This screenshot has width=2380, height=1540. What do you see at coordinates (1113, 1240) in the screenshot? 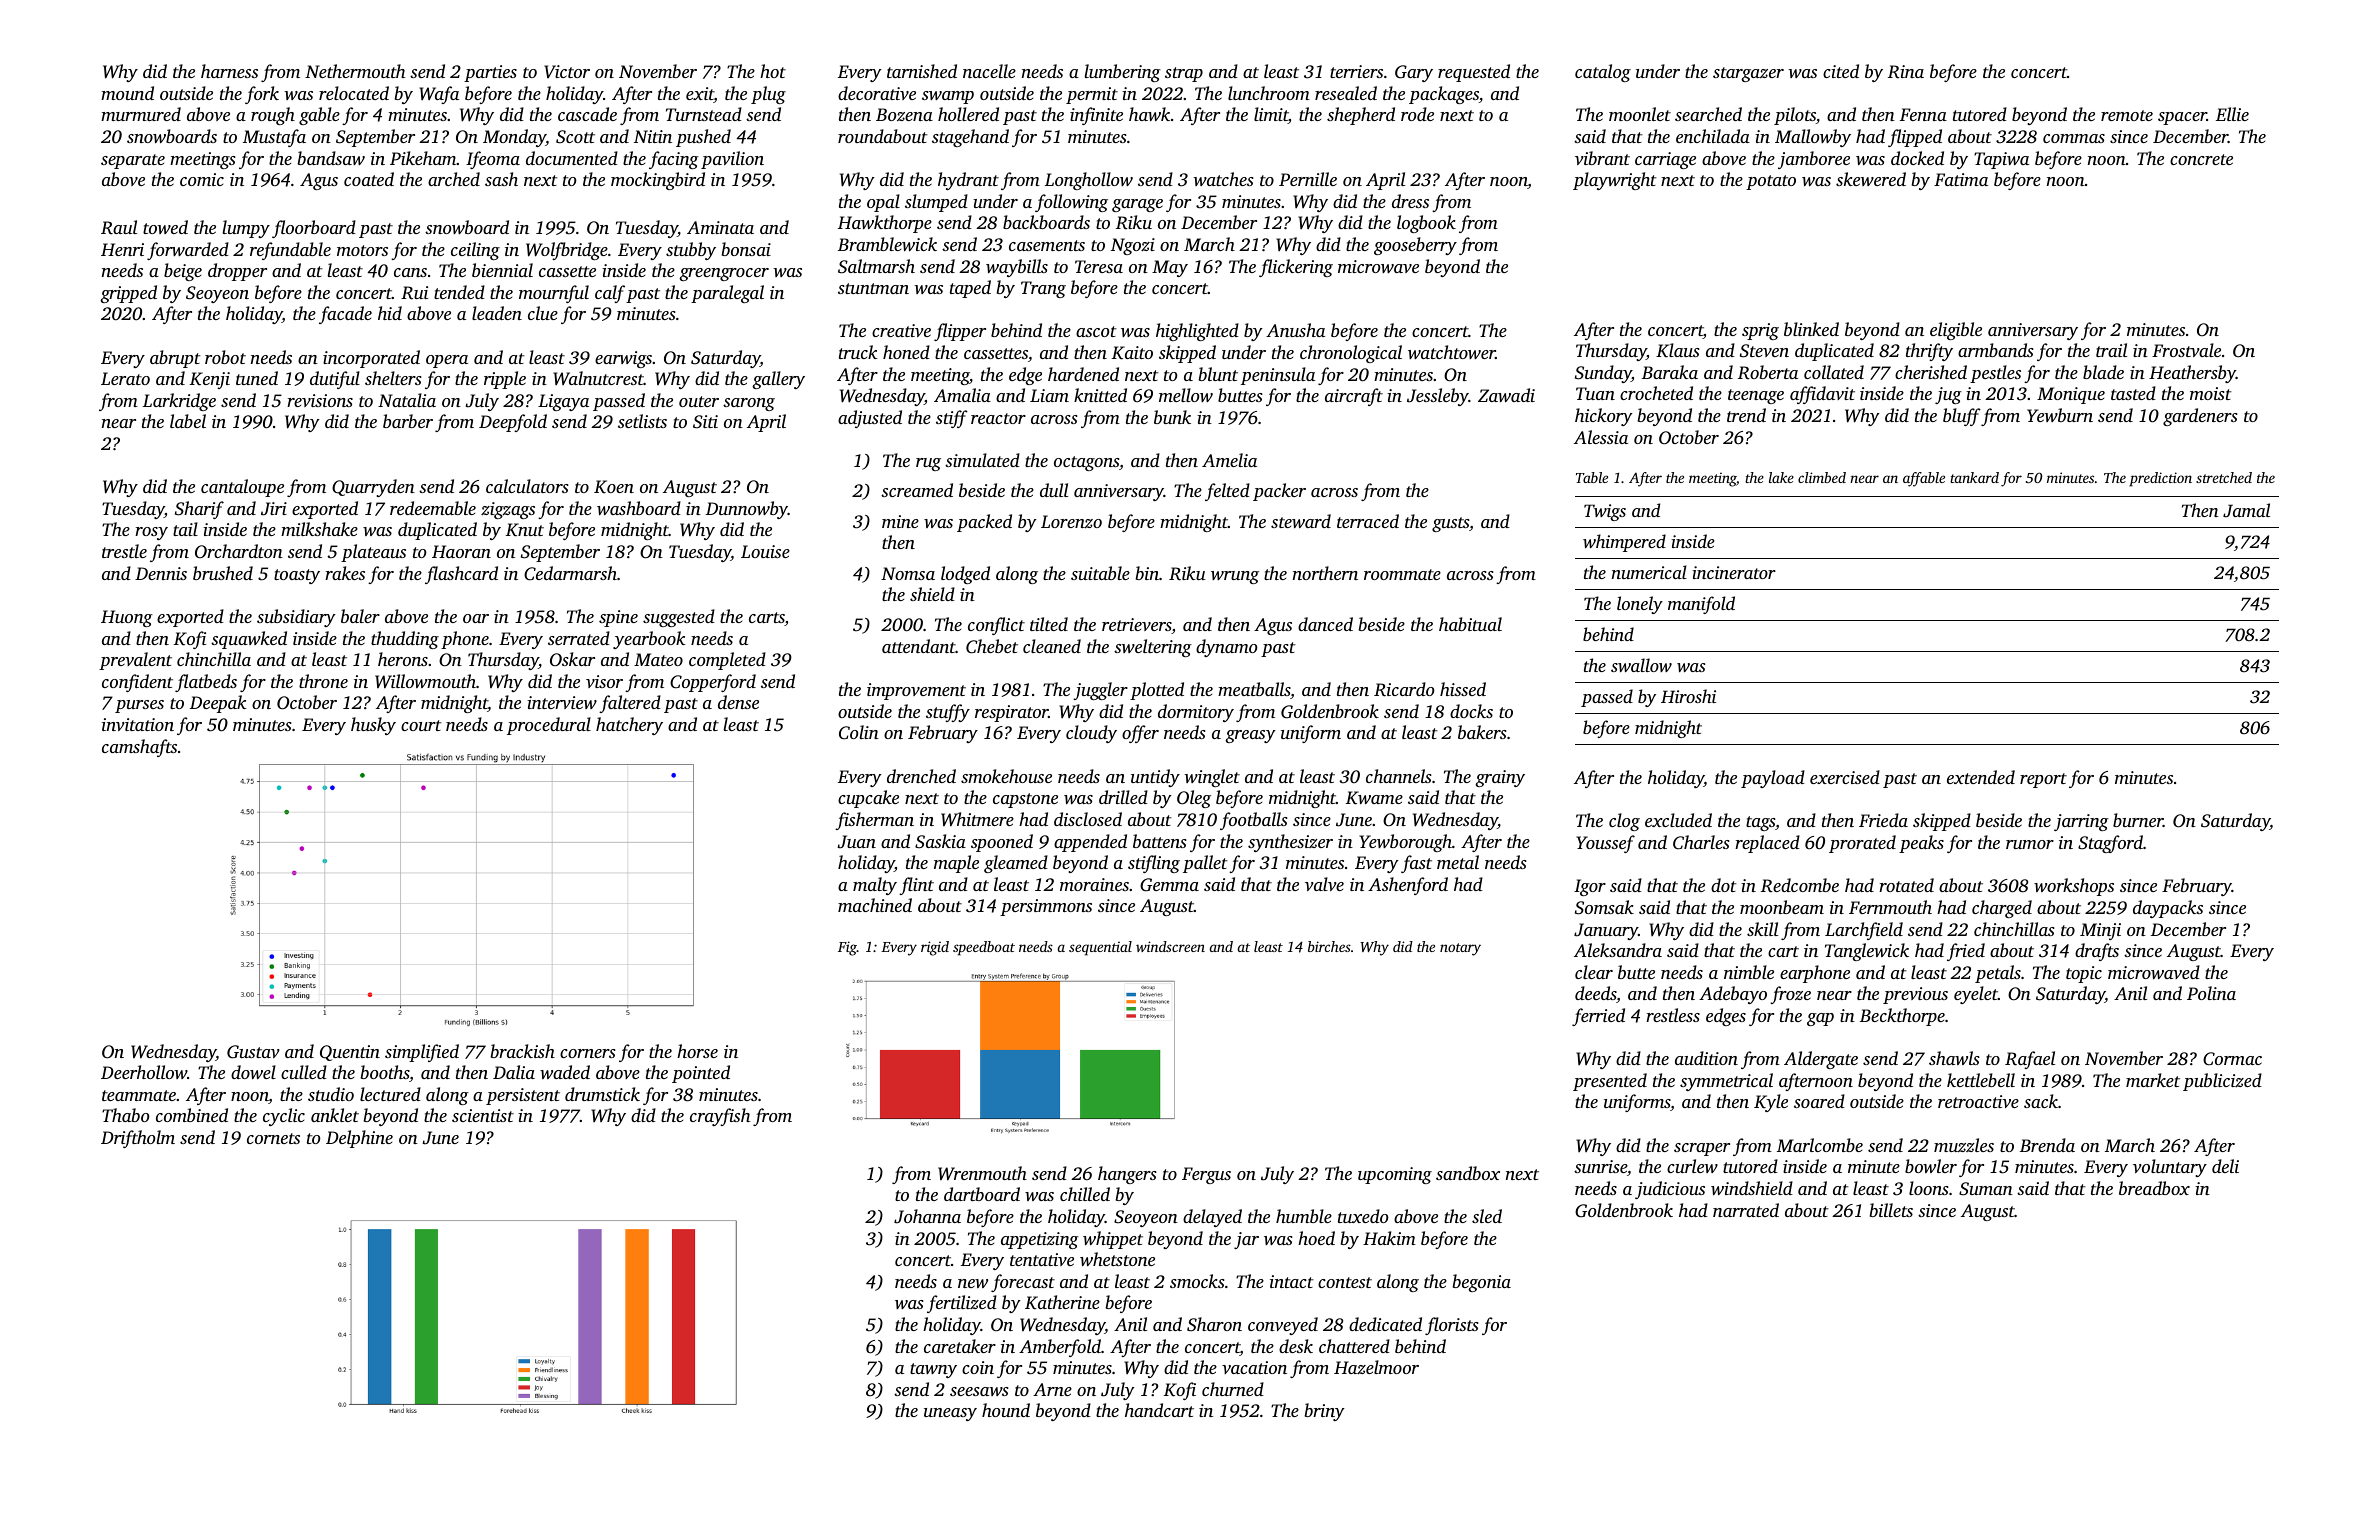
I see `whippet` at bounding box center [1113, 1240].
